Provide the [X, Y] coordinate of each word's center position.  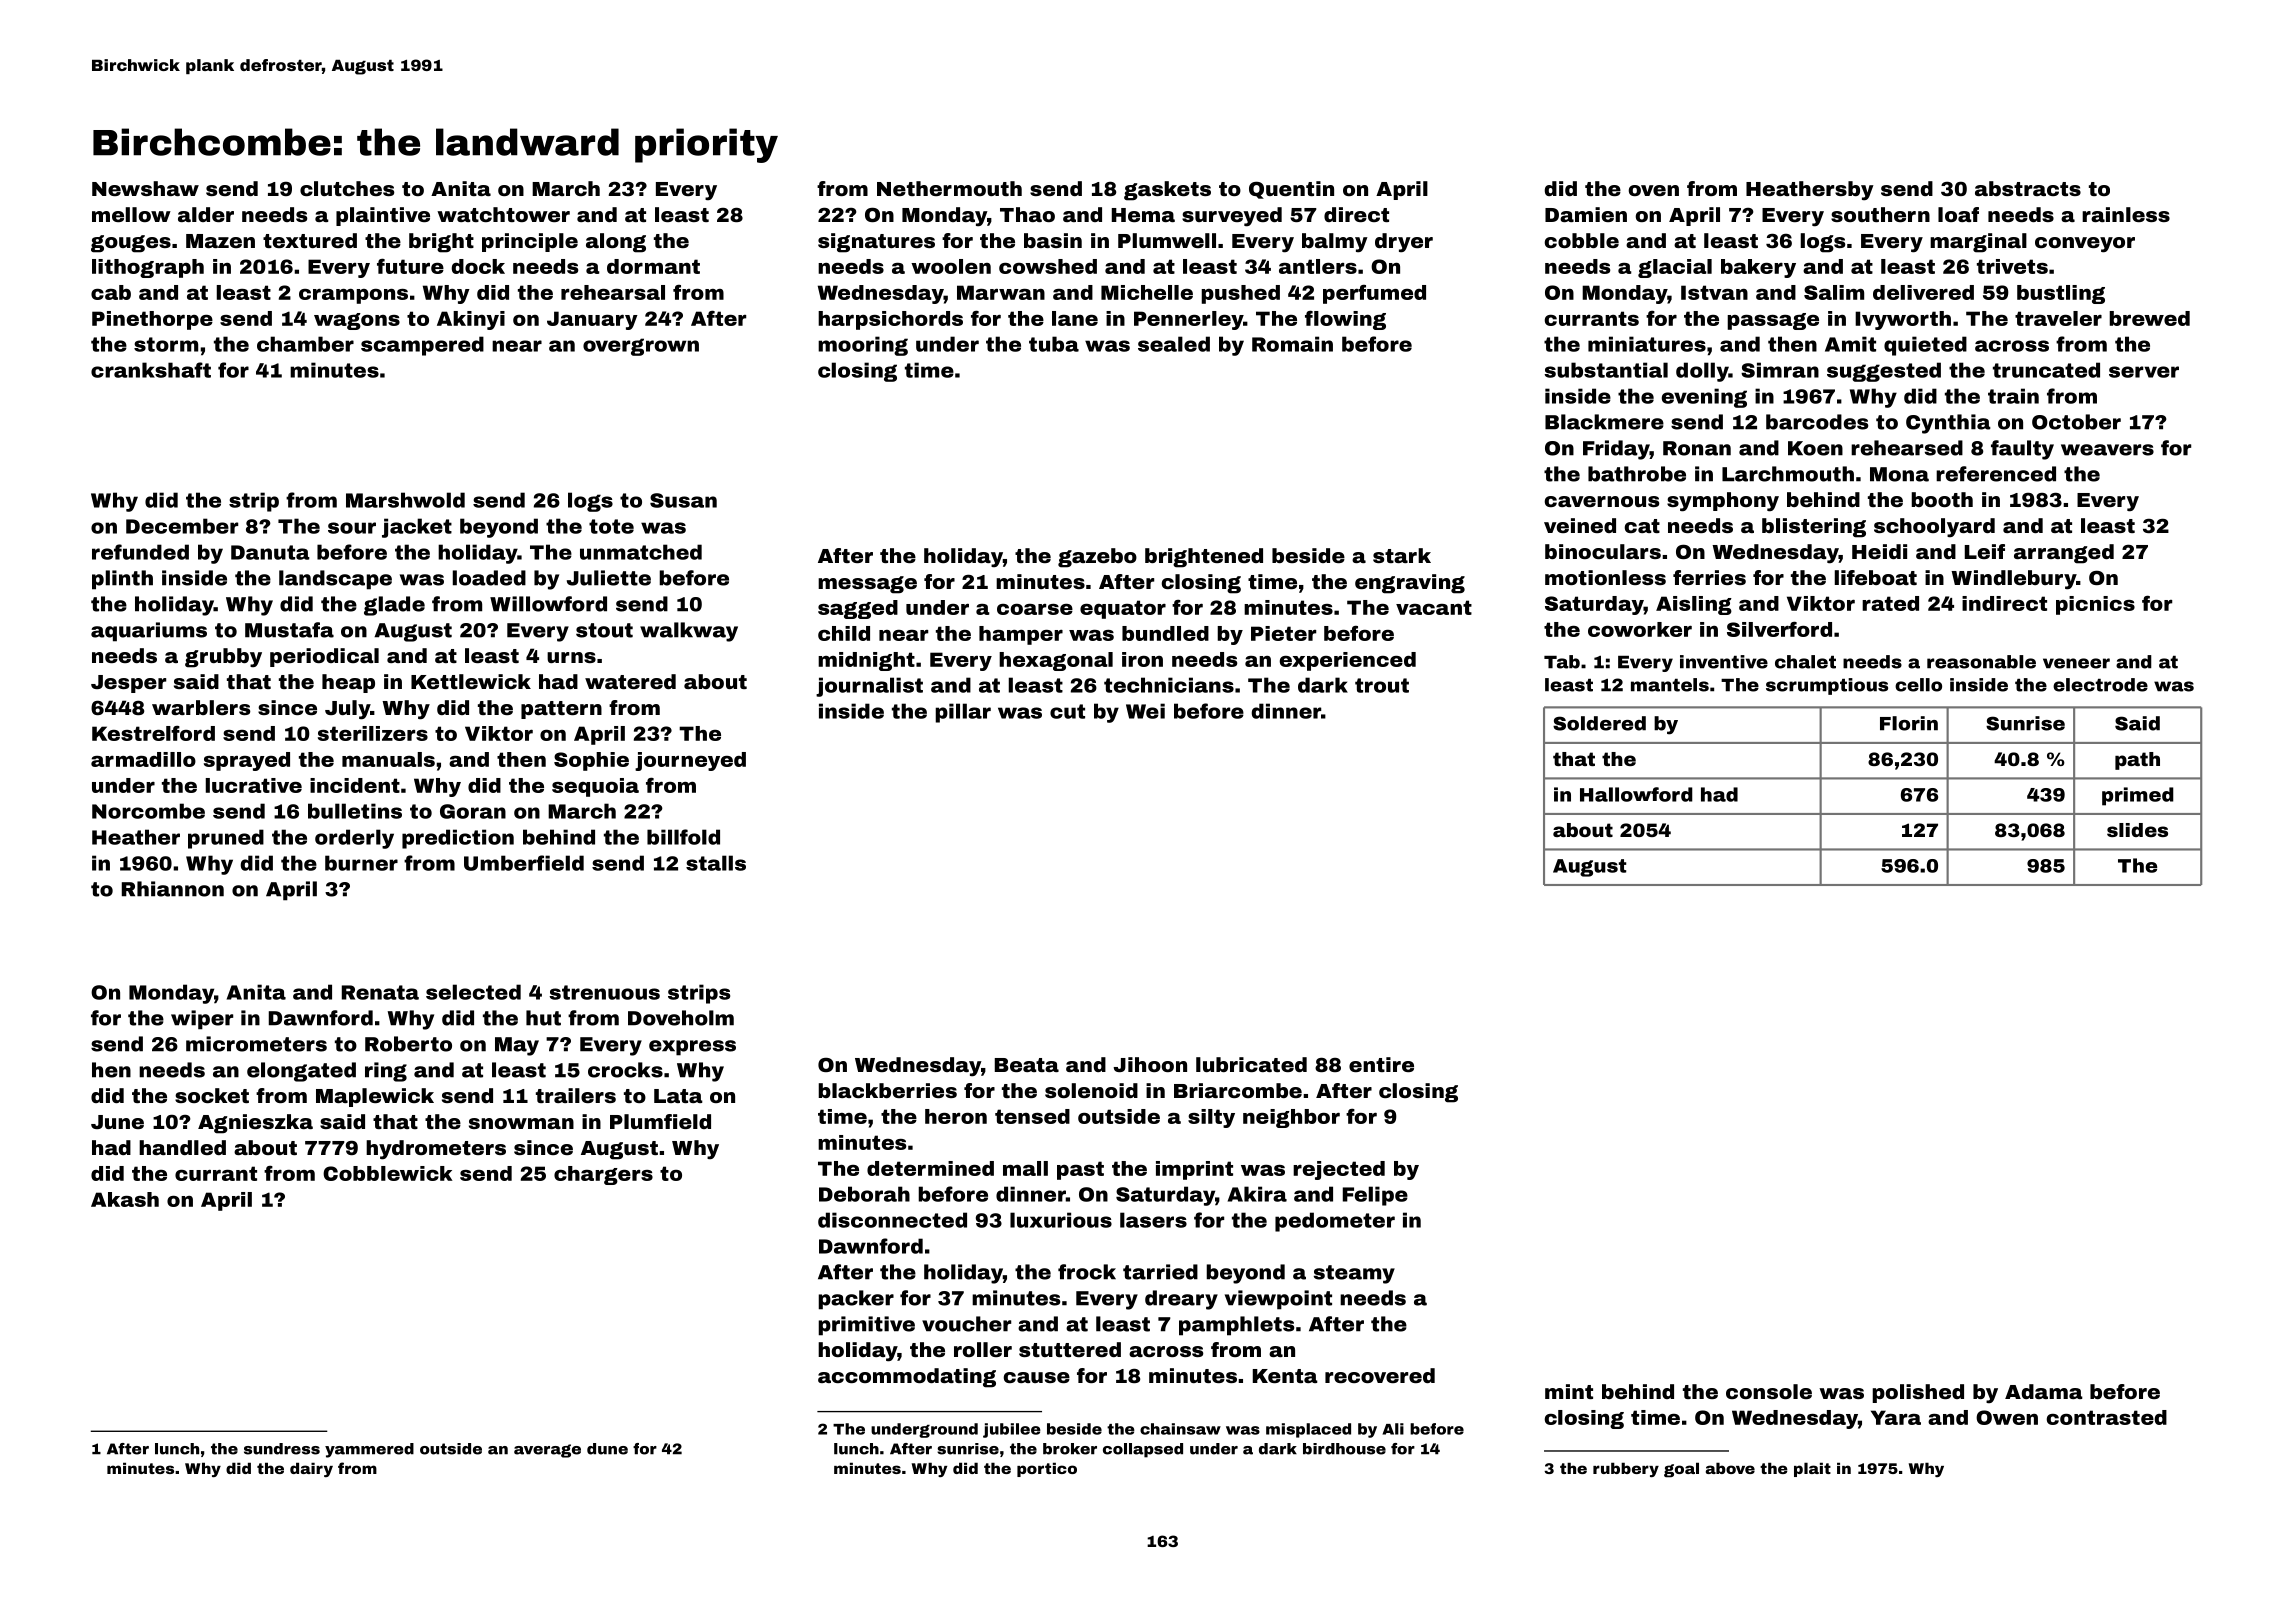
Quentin [1291, 190]
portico [1047, 1469]
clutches [347, 188]
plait [1812, 1469]
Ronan [1697, 448]
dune [607, 1449]
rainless [2126, 214]
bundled [1165, 633]
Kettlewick [471, 681]
